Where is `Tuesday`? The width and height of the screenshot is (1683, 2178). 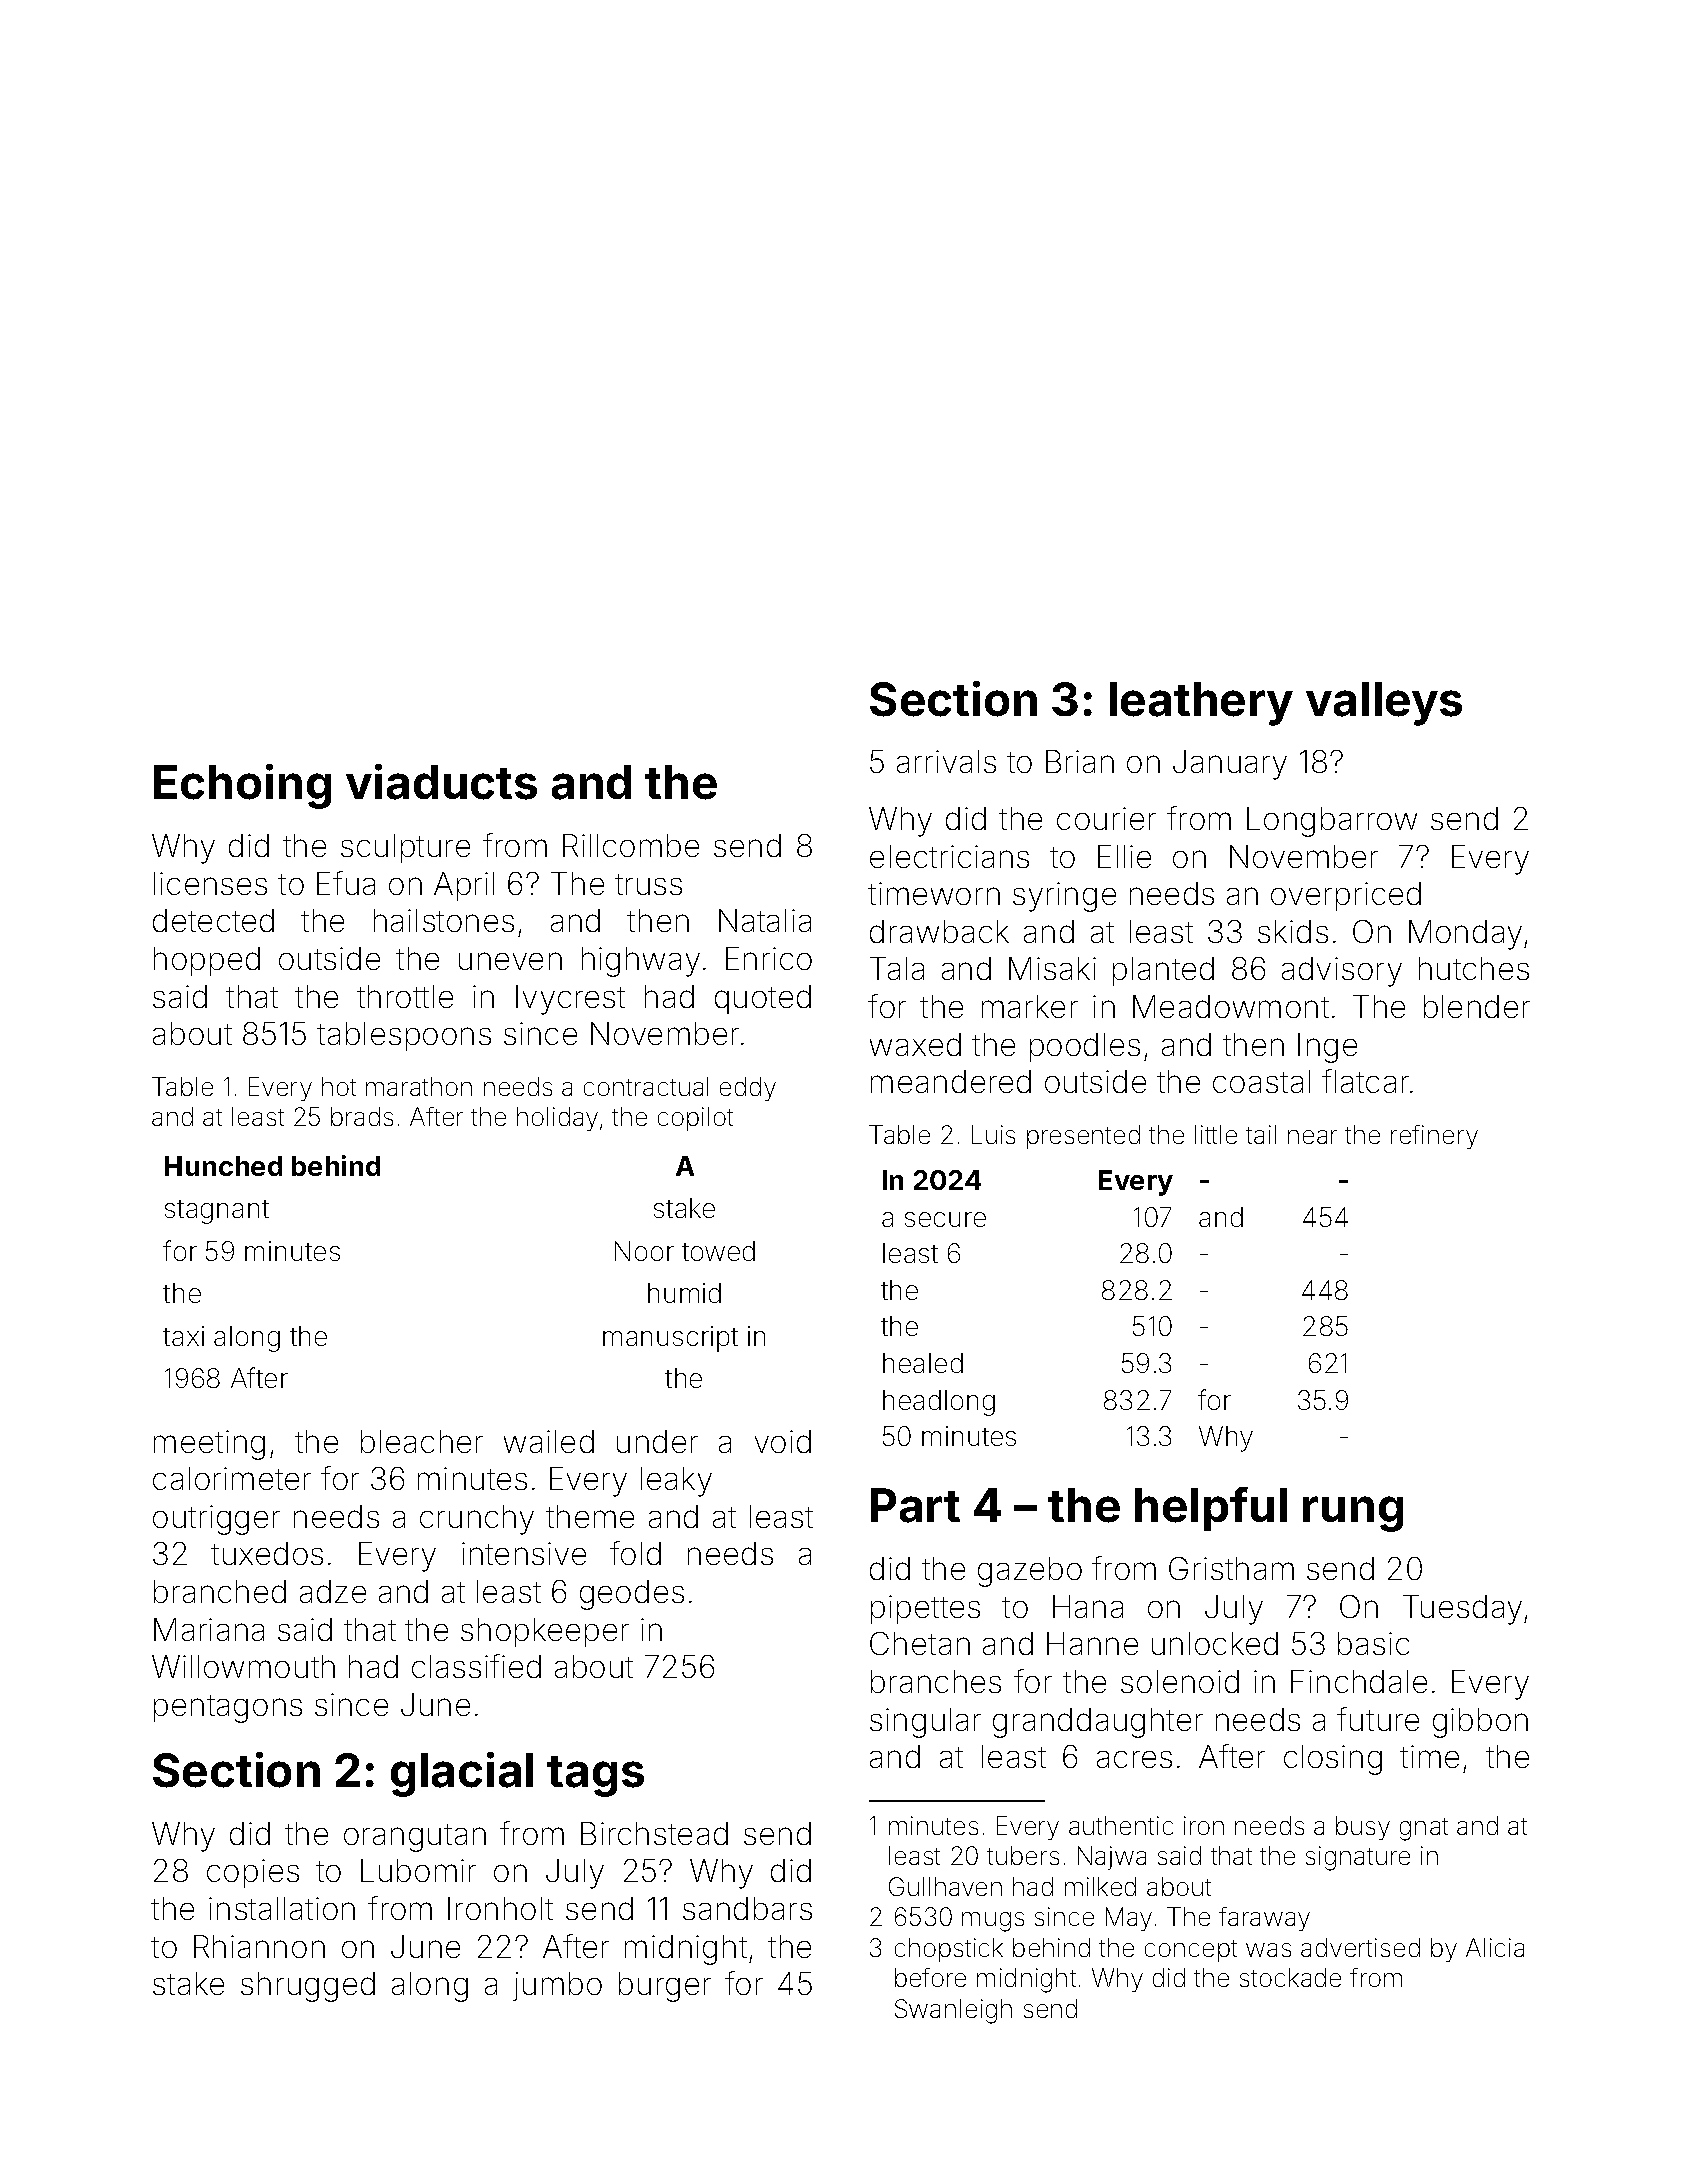
Tuesday is located at coordinates (1462, 1610).
